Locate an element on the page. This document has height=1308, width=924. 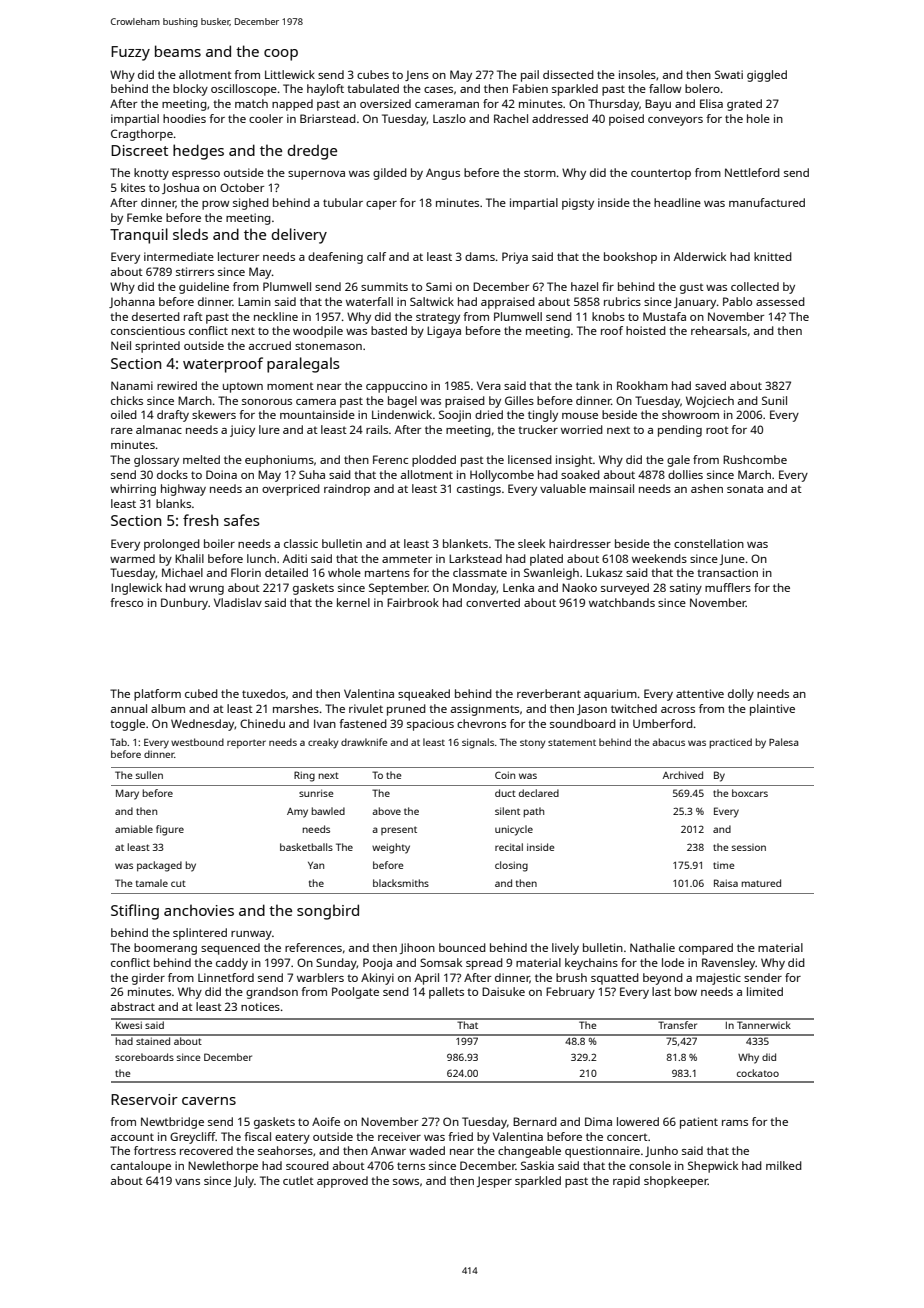
Palesa is located at coordinates (783, 742).
